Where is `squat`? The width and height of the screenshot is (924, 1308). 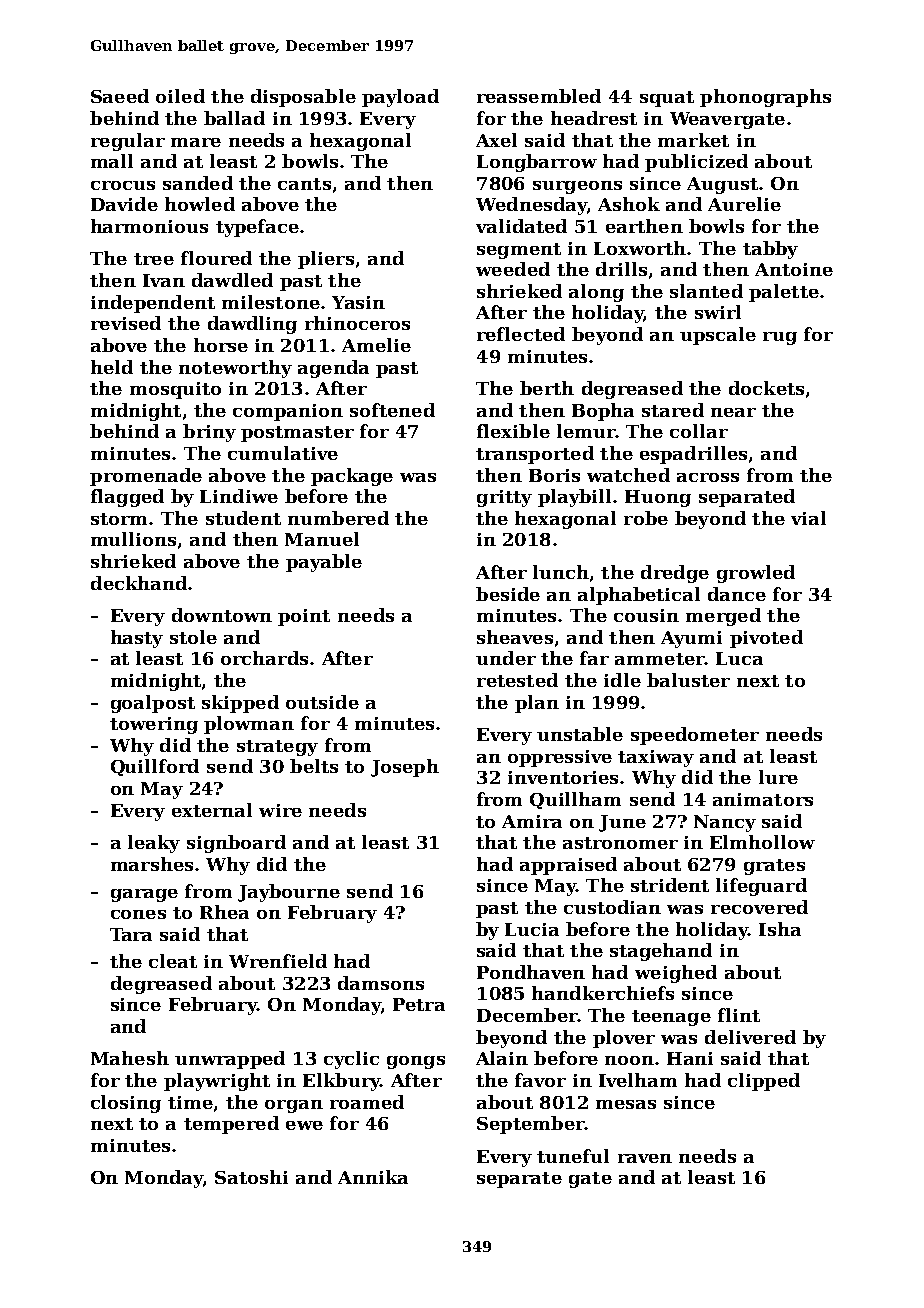 squat is located at coordinates (667, 99).
